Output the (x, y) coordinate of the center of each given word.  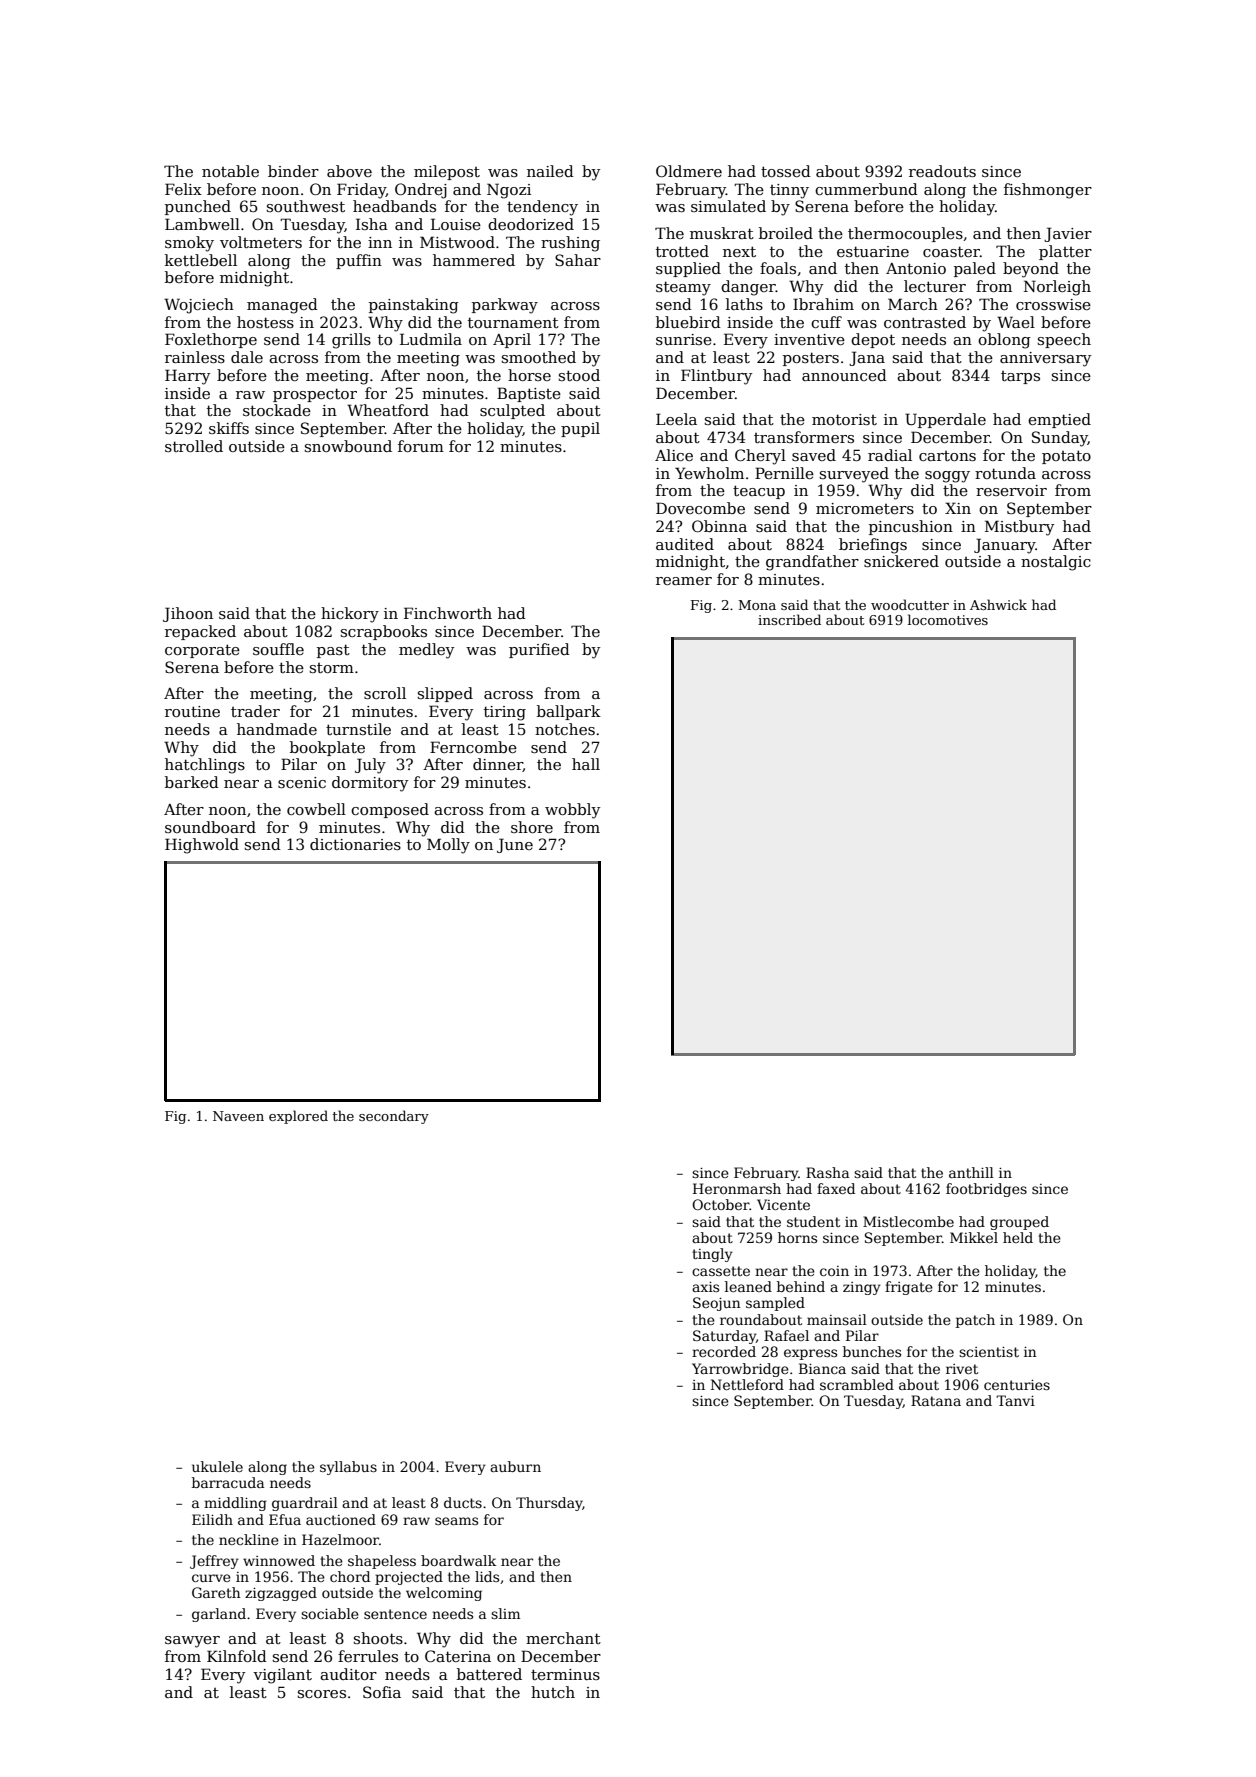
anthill (971, 1172)
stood (579, 375)
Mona (757, 605)
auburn (515, 1466)
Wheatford (388, 410)
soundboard (210, 827)
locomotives (948, 619)
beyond (1031, 270)
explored (298, 1117)
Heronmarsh (737, 1188)
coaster (951, 251)
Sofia (382, 1692)
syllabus (348, 1468)
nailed (550, 171)
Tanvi (1015, 1400)
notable (230, 171)
